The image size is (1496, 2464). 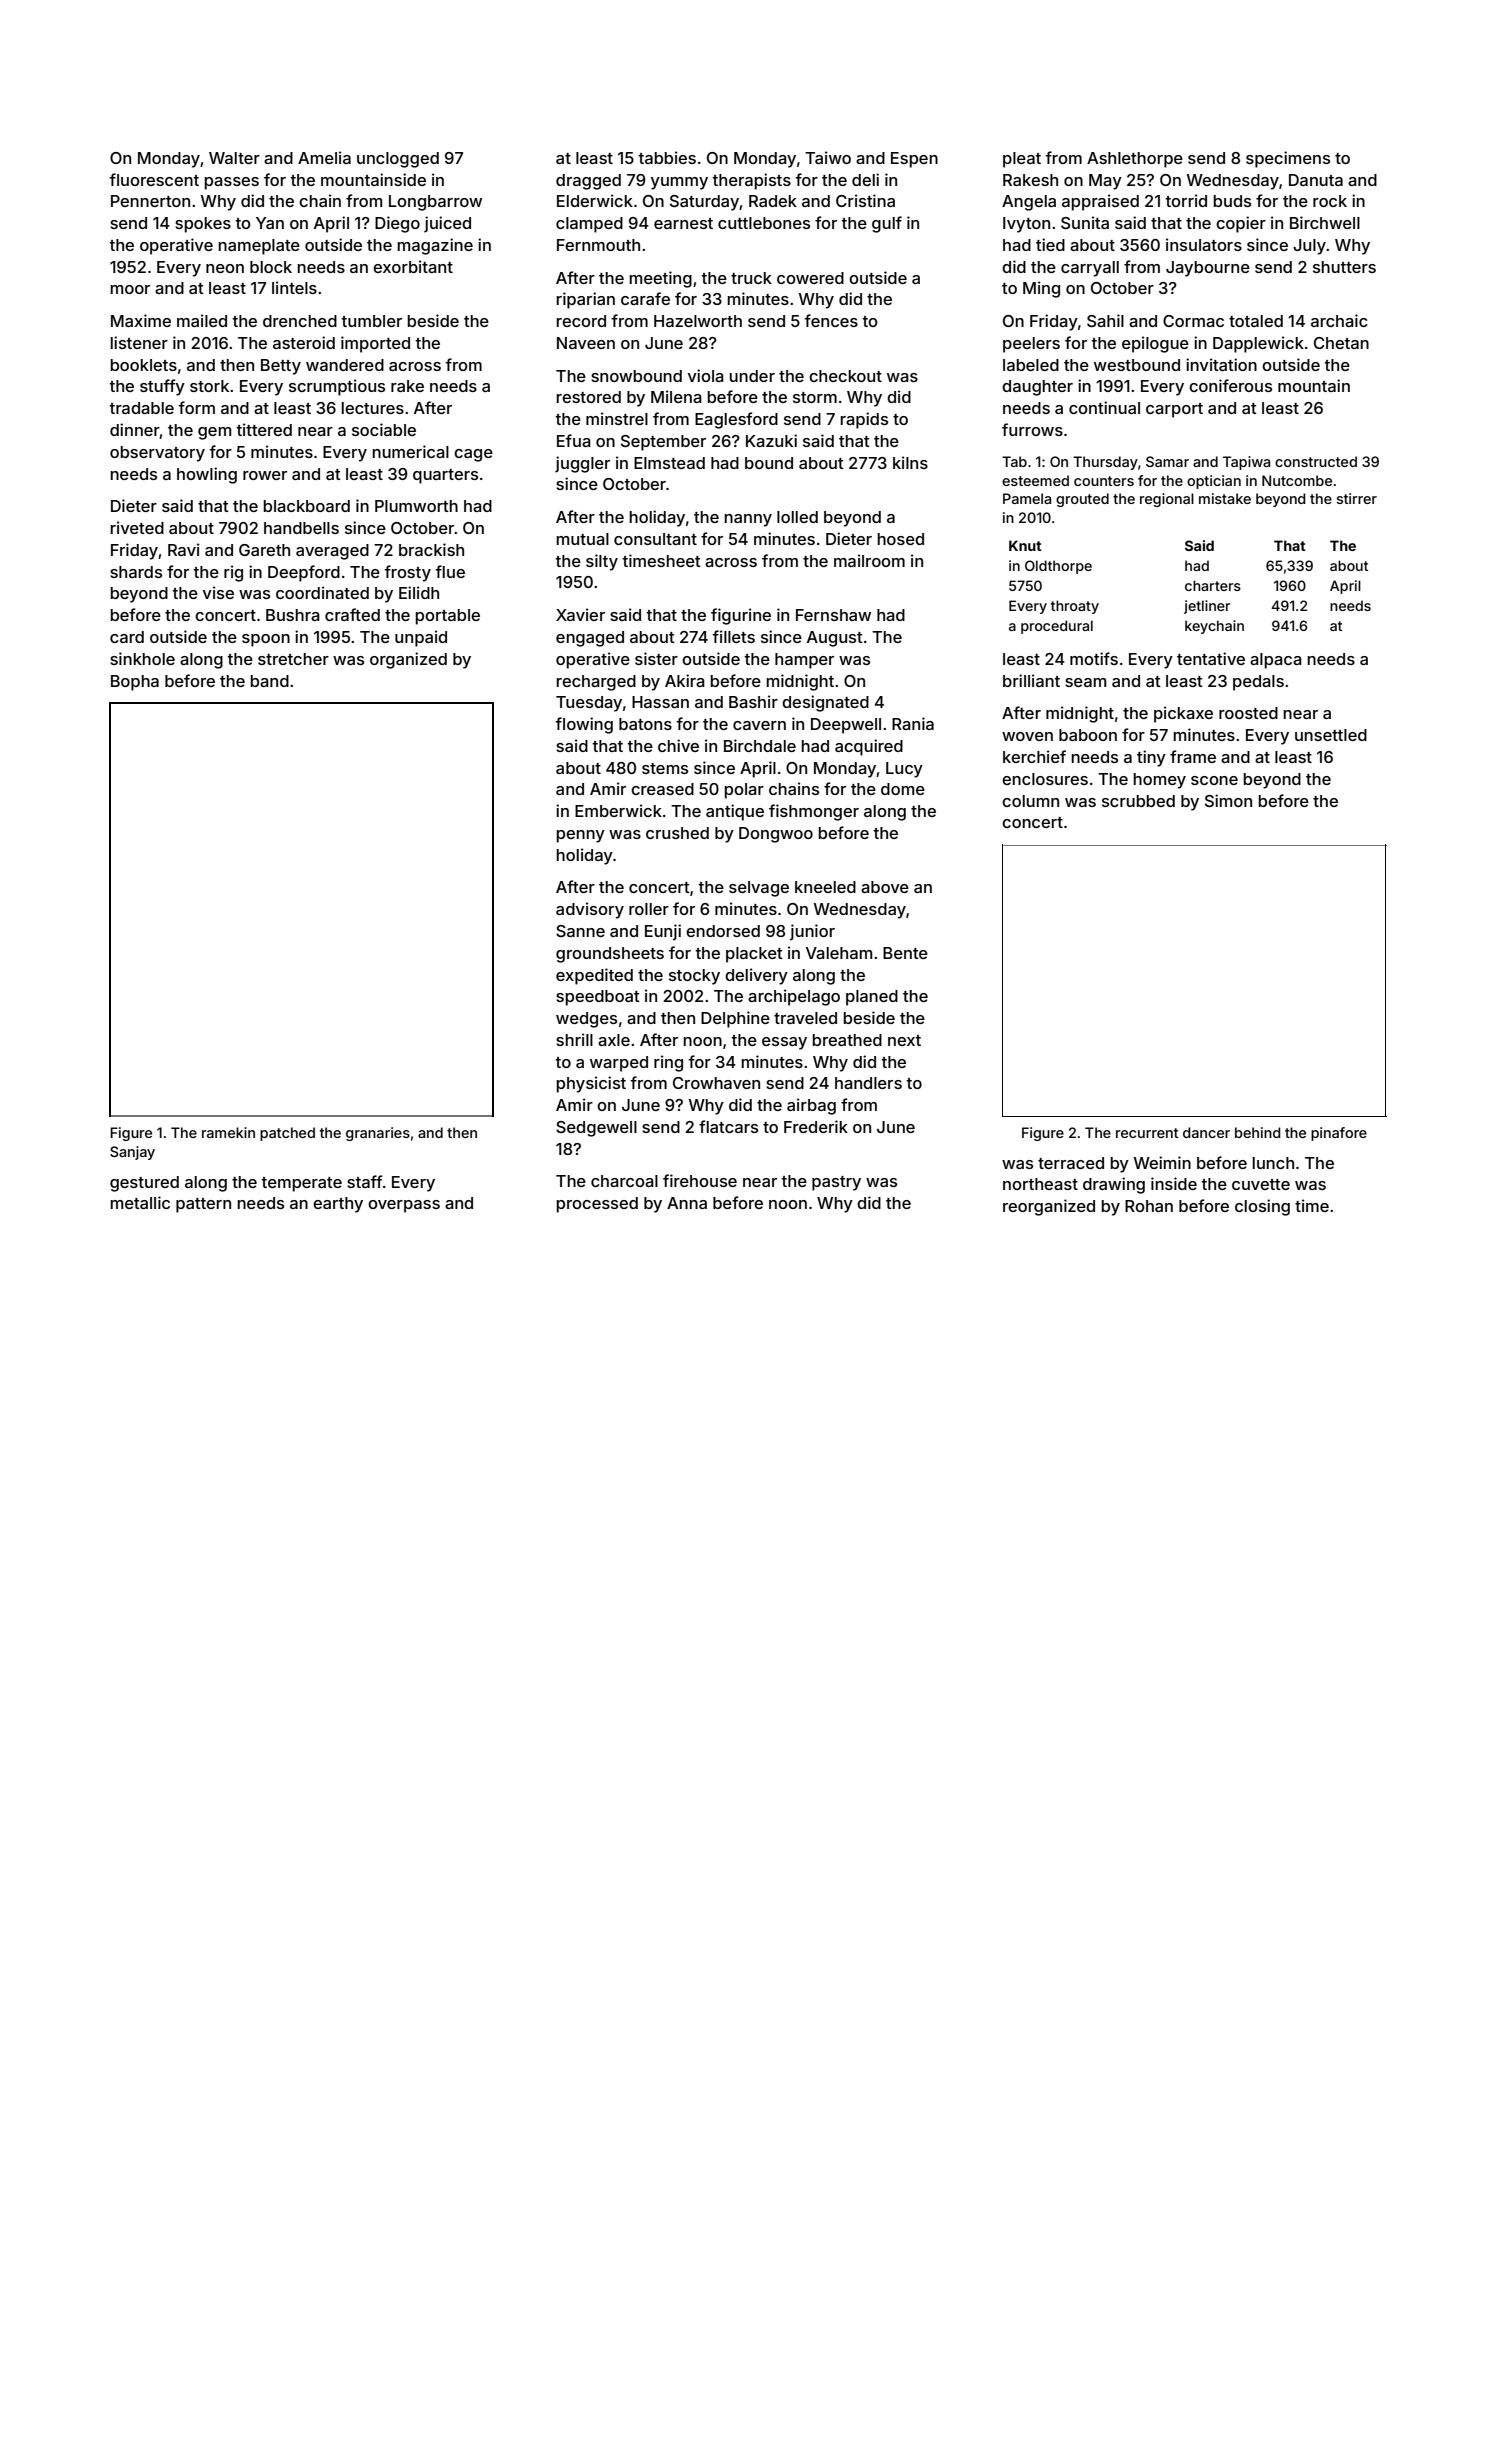 I want to click on Bente, so click(x=905, y=953).
